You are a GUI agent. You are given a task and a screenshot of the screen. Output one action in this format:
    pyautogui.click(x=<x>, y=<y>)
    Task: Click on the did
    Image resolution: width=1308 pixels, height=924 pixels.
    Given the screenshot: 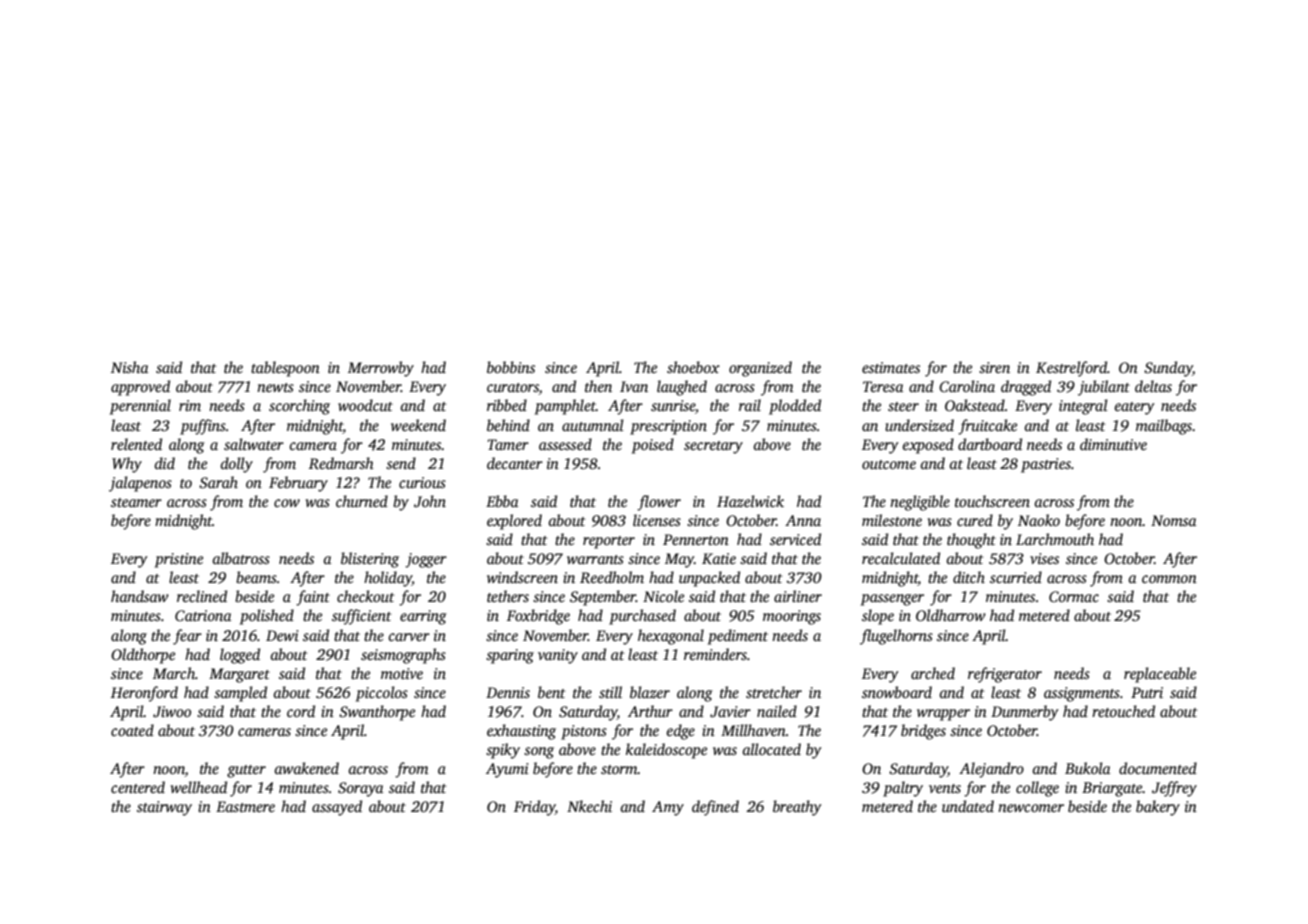 What is the action you would take?
    pyautogui.click(x=165, y=463)
